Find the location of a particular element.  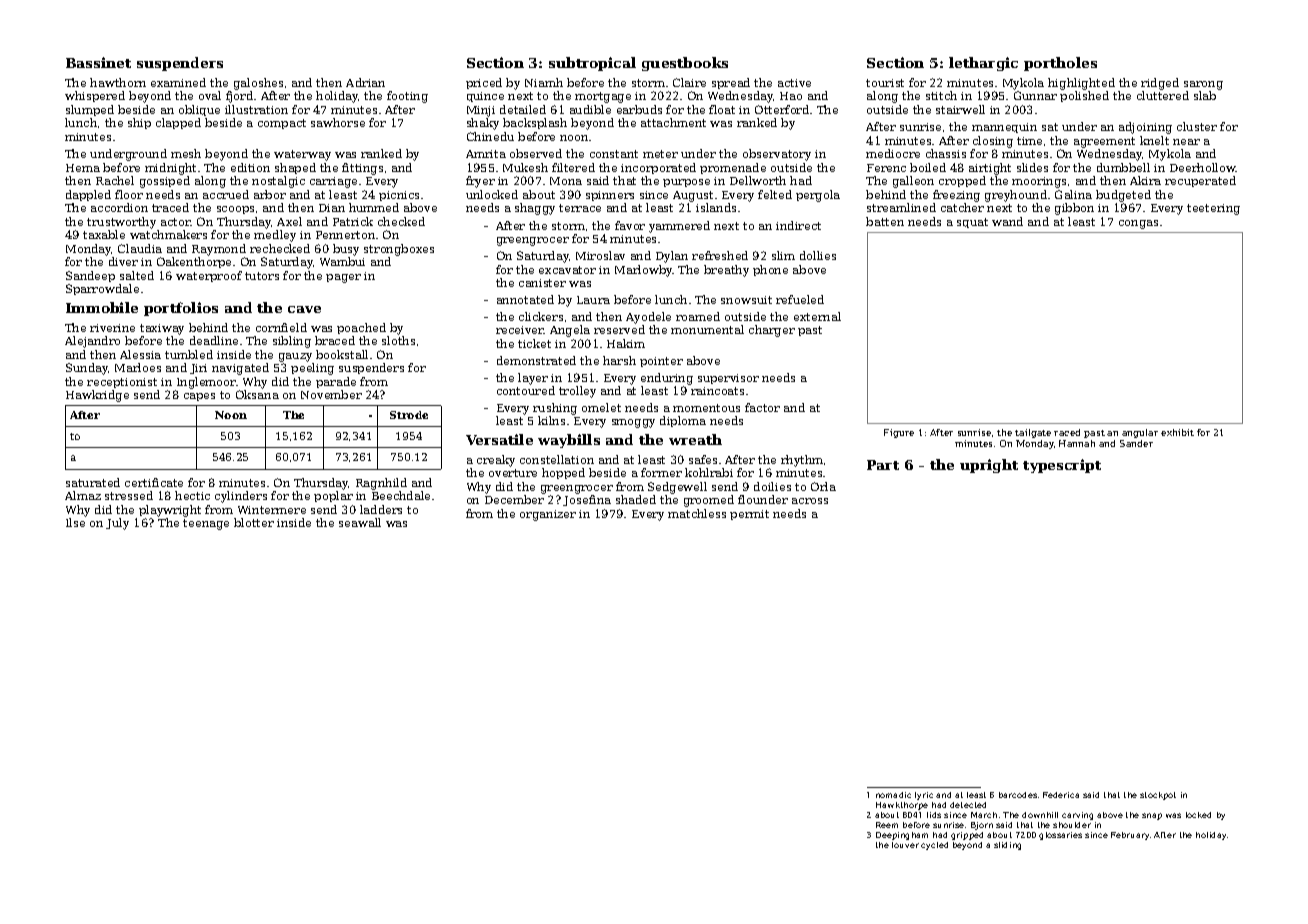

louver is located at coordinates (905, 845).
